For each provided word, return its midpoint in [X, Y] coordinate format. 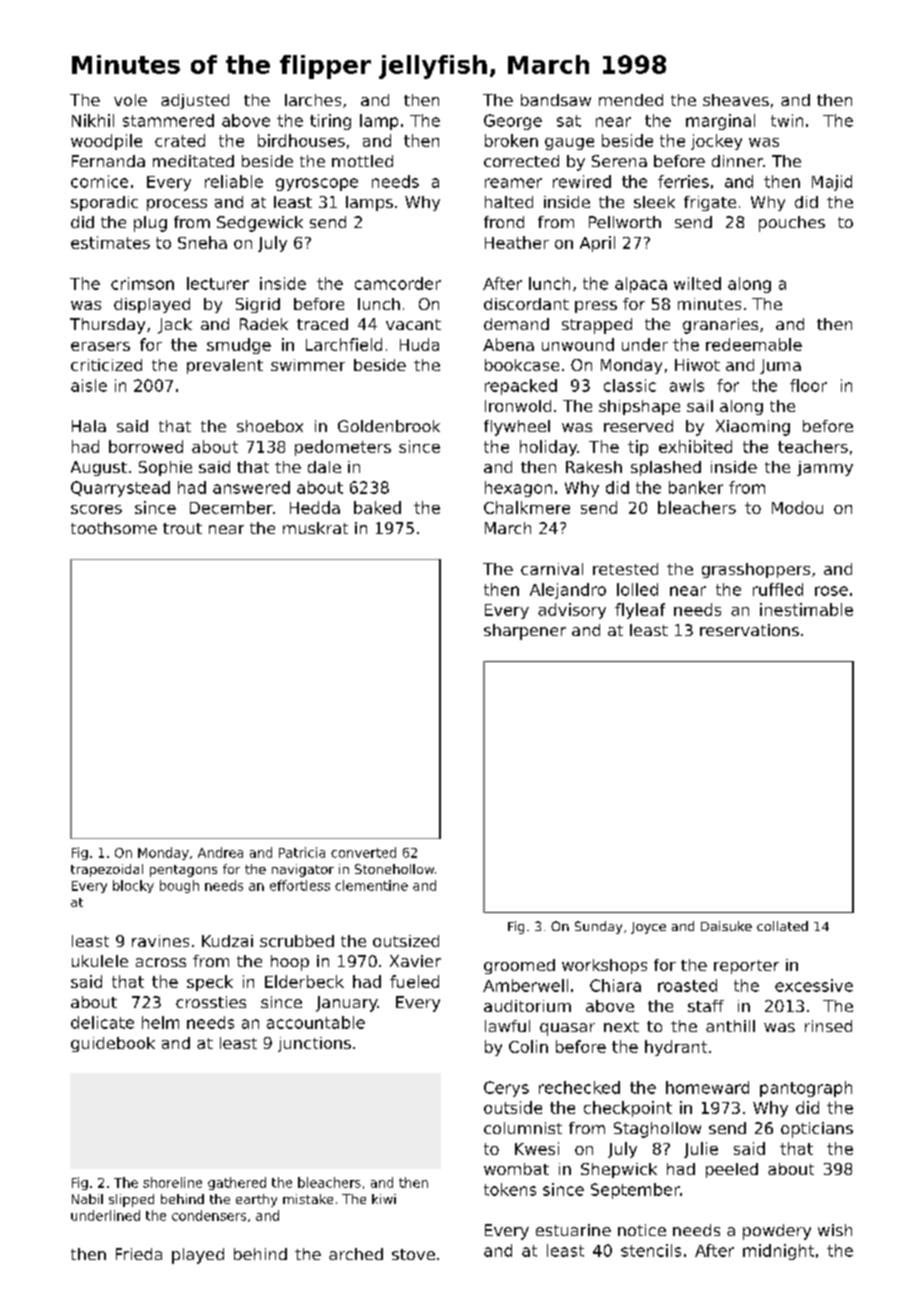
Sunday [598, 927]
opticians [817, 1130]
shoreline [172, 1182]
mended [631, 100]
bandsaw [556, 100]
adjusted [195, 101]
